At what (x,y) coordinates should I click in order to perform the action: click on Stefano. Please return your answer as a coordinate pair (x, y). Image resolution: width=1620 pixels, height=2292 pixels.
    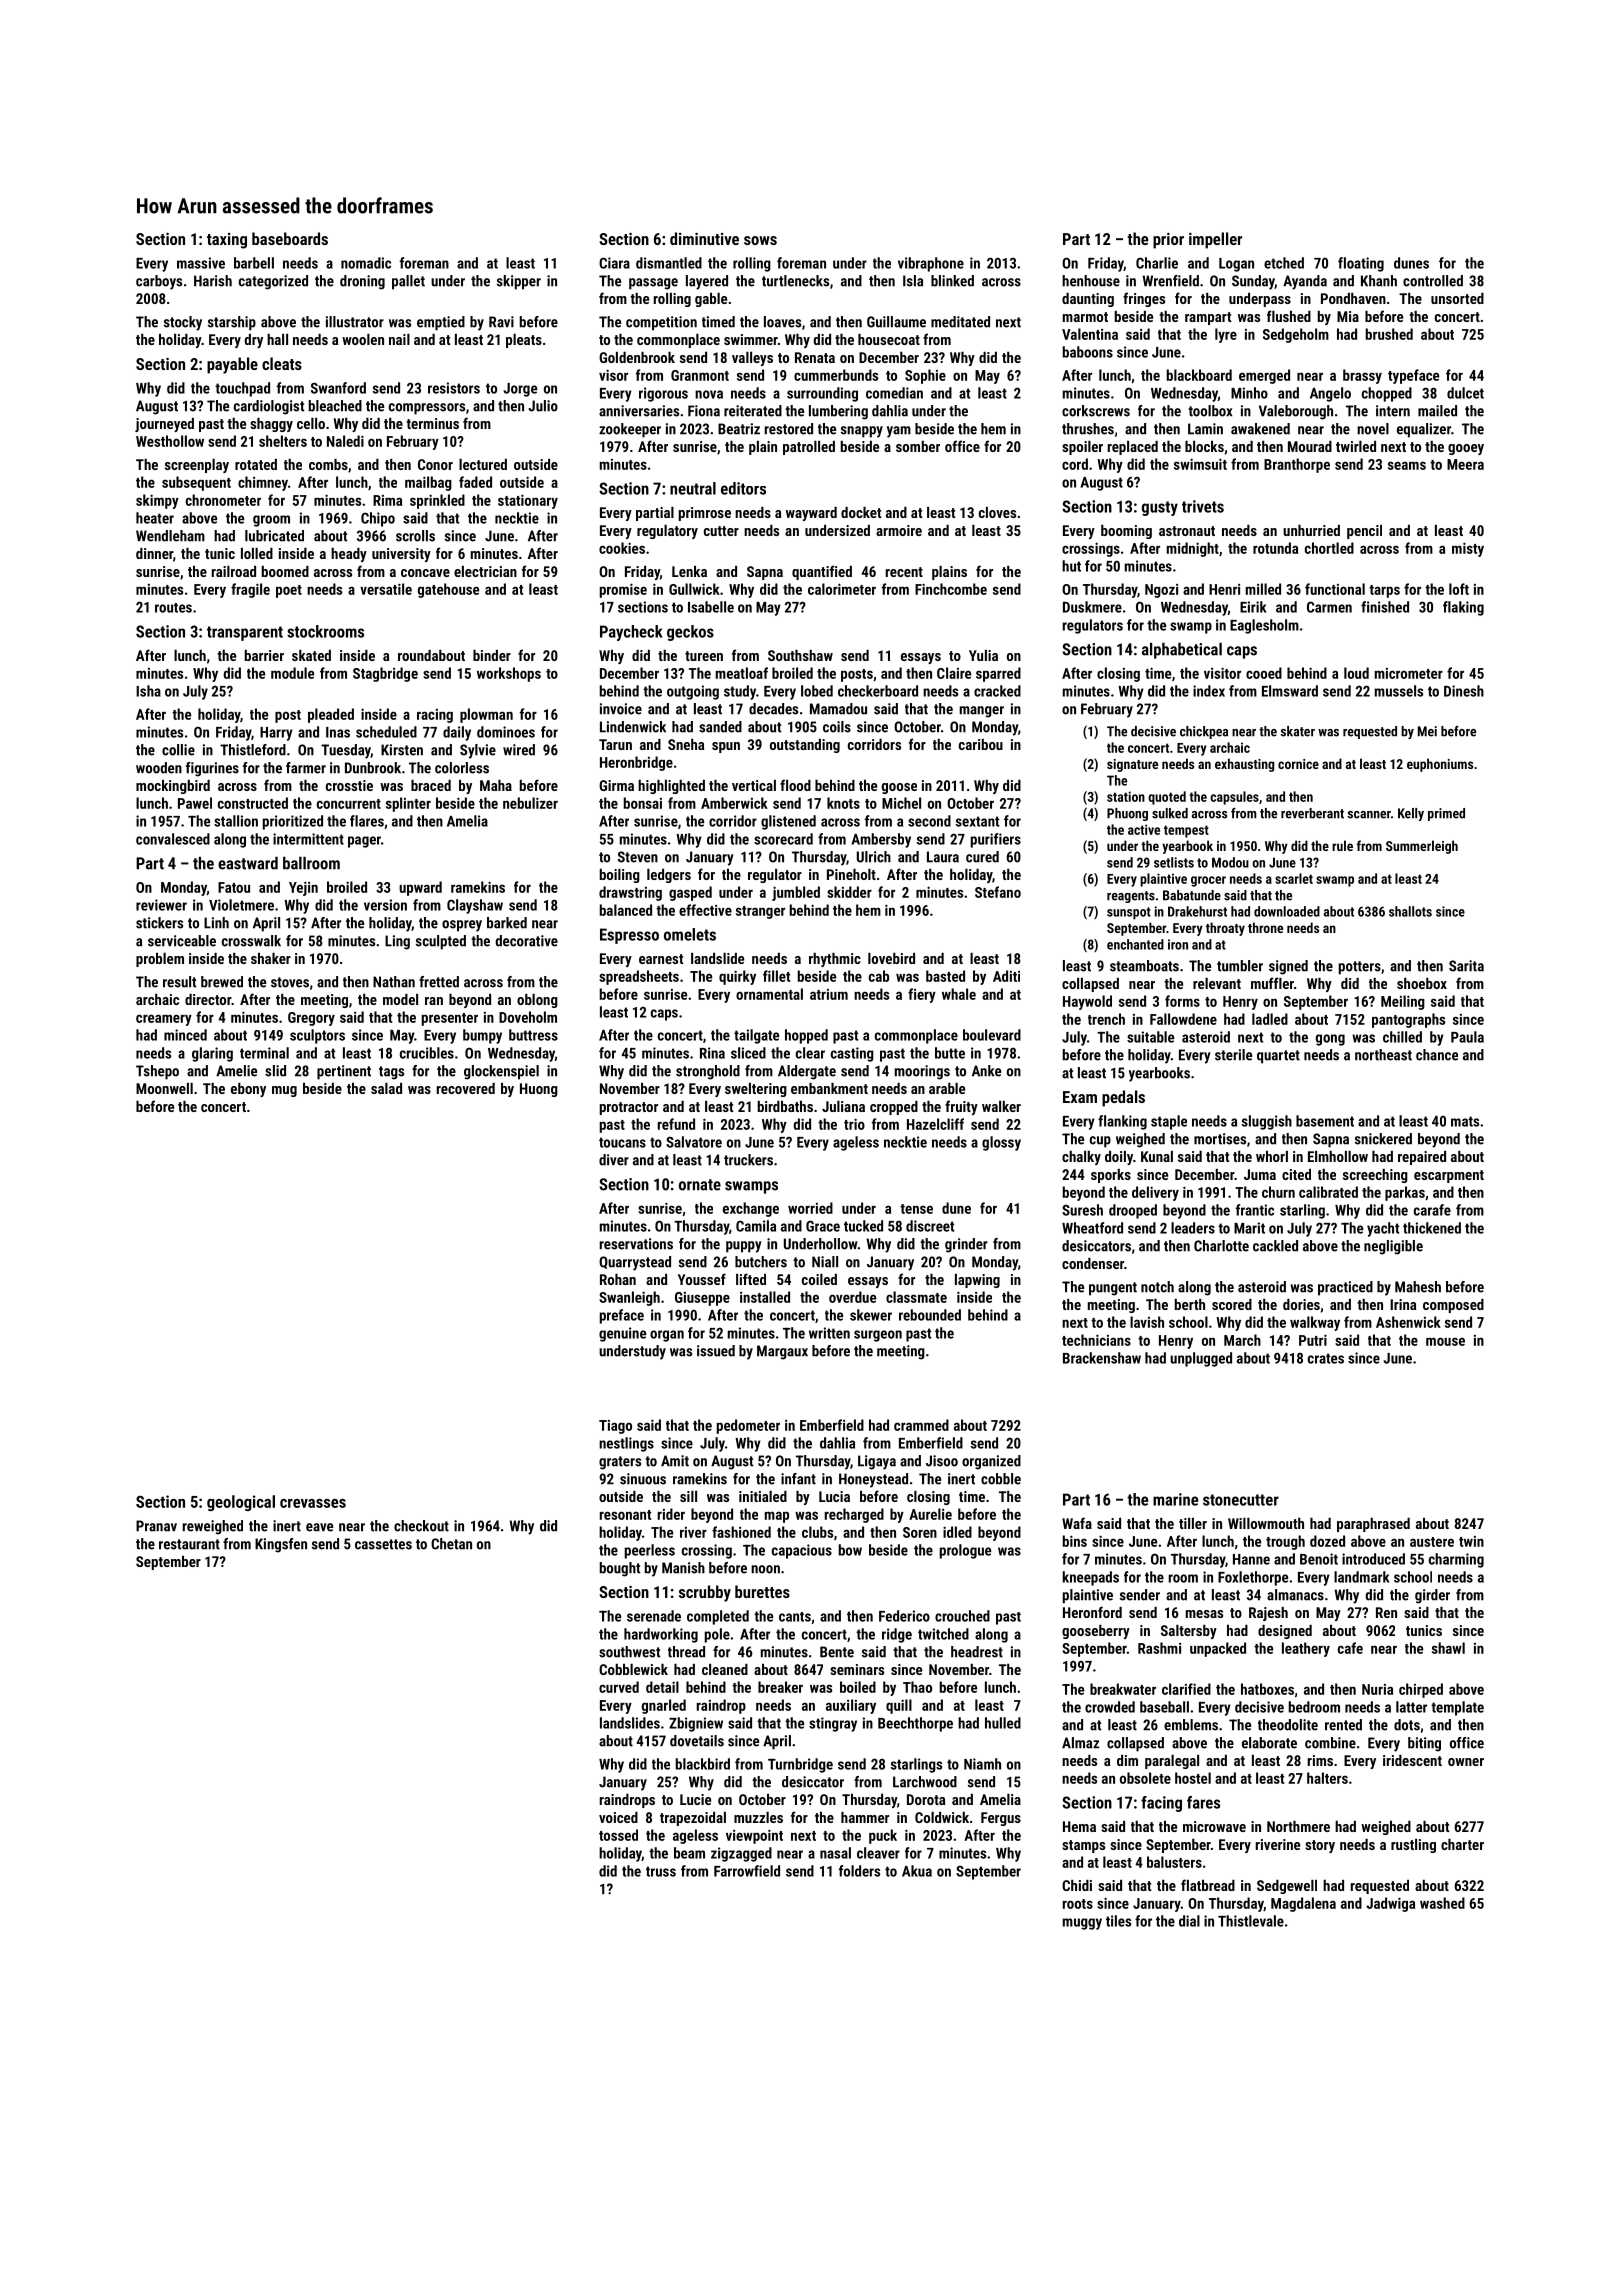
    Looking at the image, I should click on (998, 892).
